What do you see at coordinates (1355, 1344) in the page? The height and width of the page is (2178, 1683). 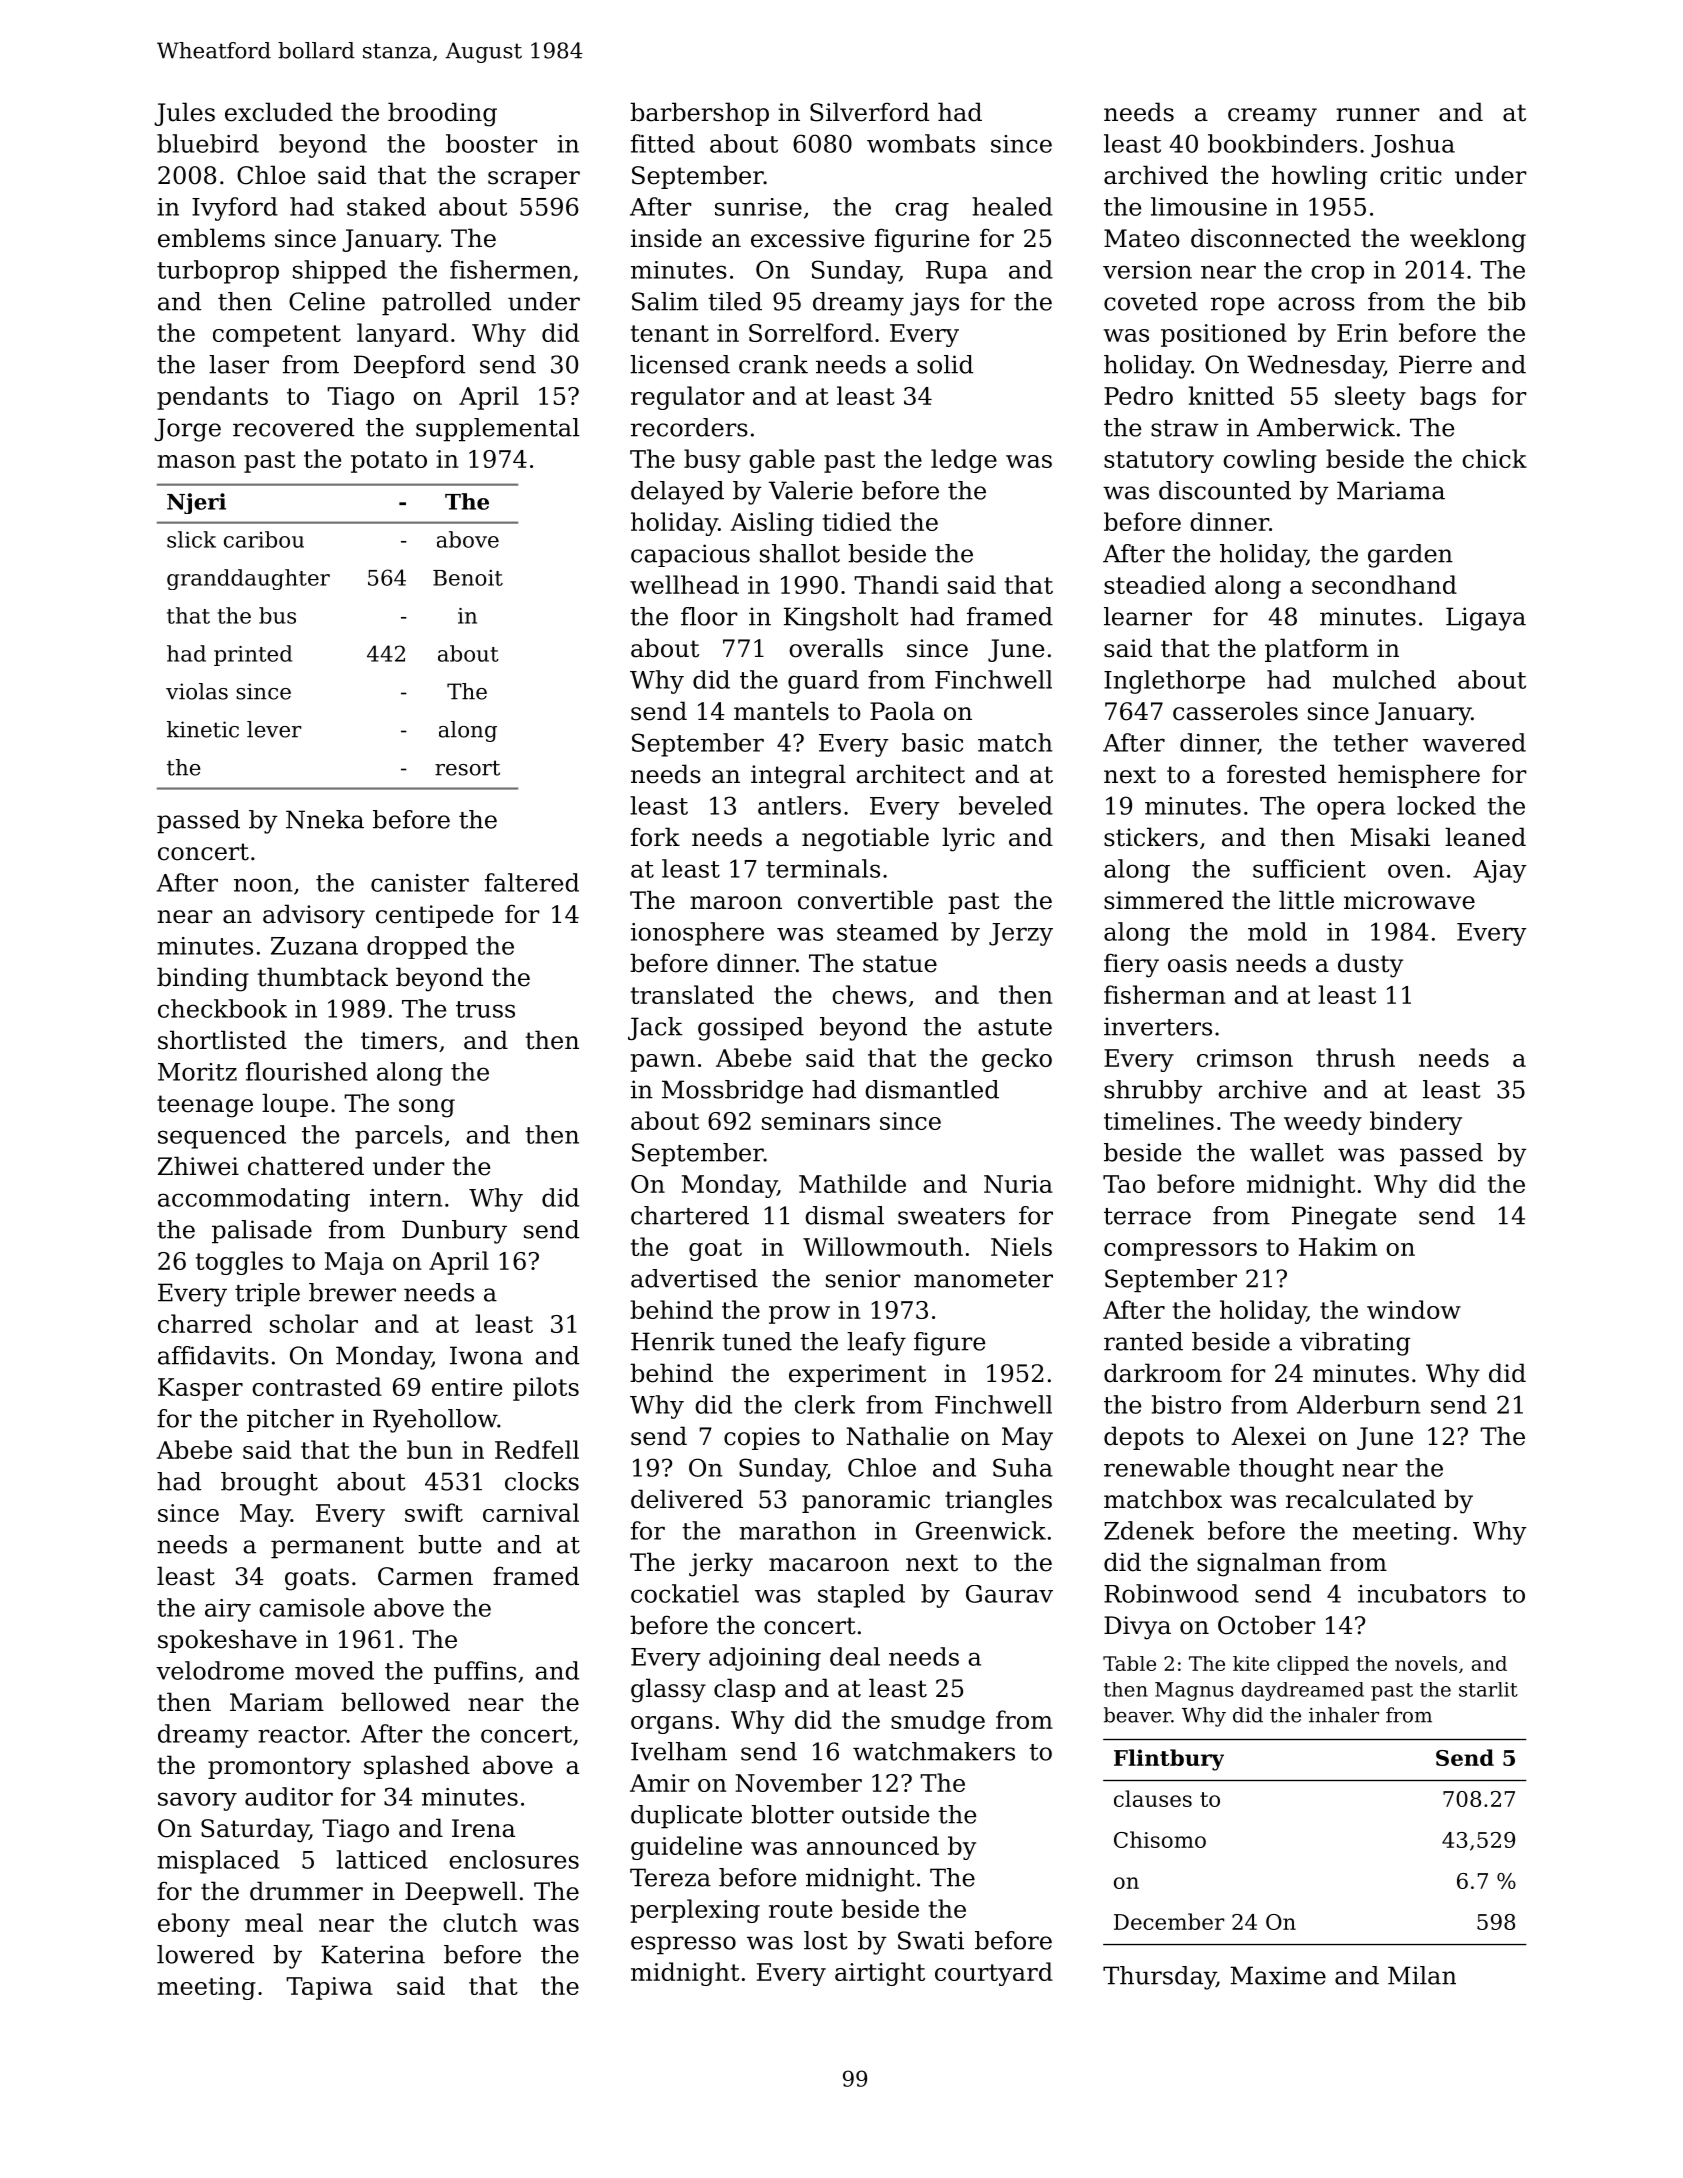 I see `vibrating` at bounding box center [1355, 1344].
